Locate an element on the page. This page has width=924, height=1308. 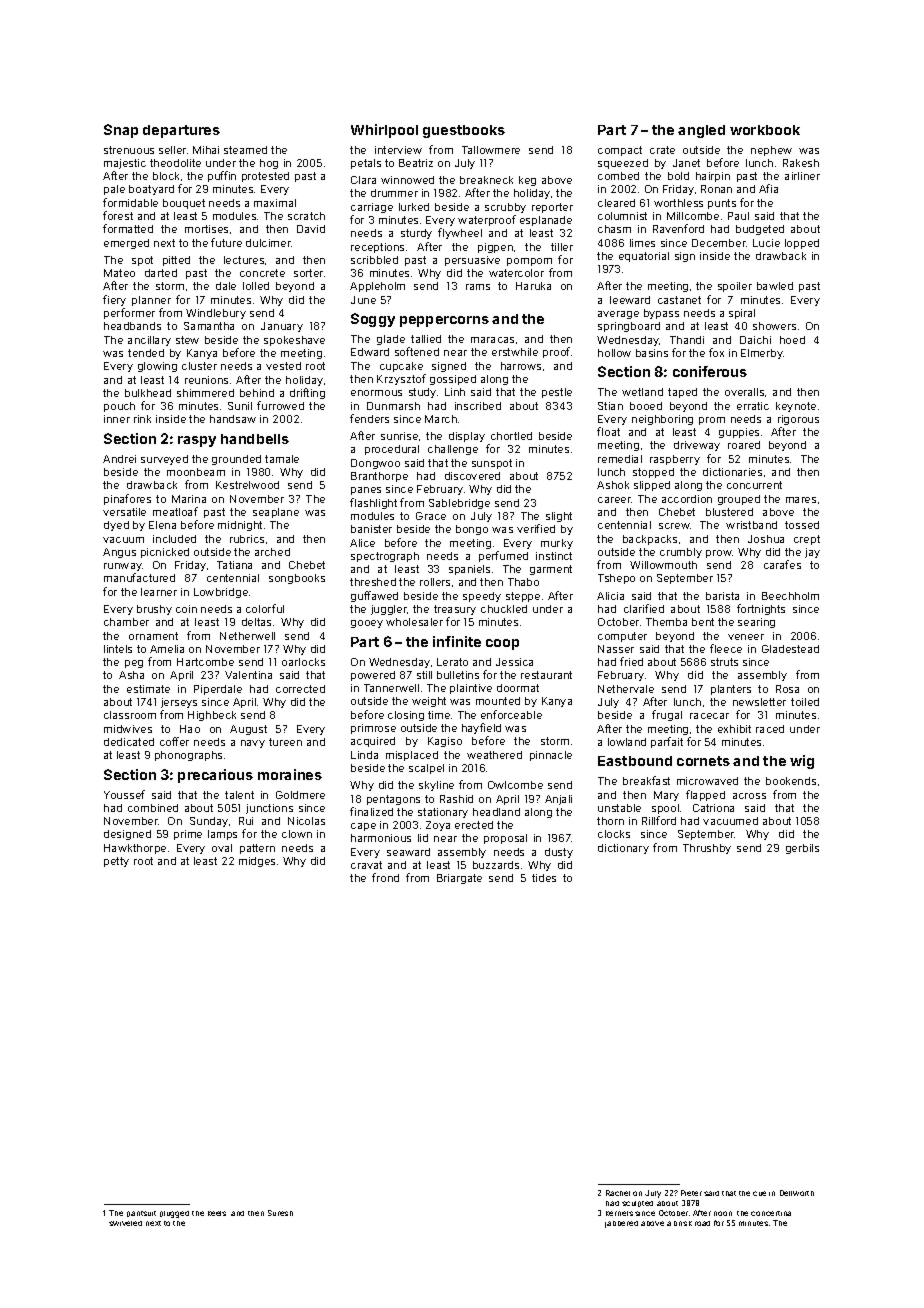
carriage is located at coordinates (372, 208).
